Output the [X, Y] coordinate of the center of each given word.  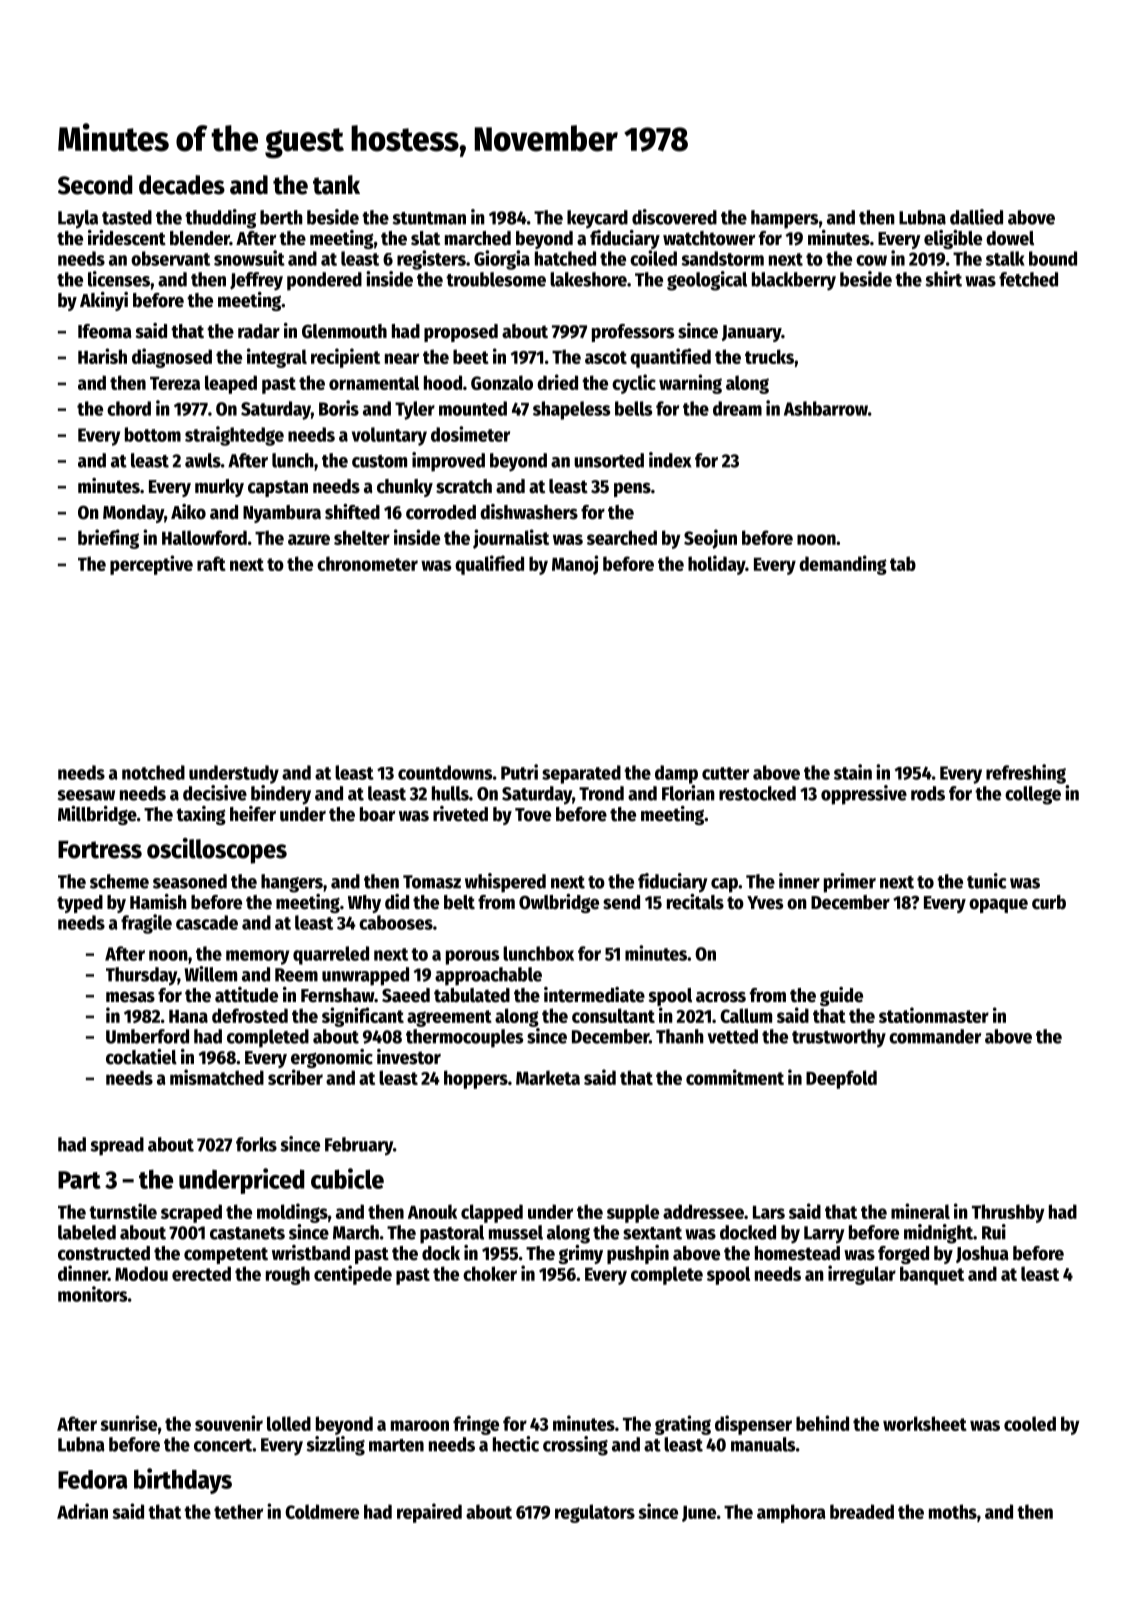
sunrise [128, 1423]
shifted [352, 512]
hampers [784, 219]
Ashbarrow [826, 408]
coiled [653, 258]
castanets [247, 1233]
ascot [606, 357]
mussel [516, 1232]
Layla [78, 219]
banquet [932, 1275]
